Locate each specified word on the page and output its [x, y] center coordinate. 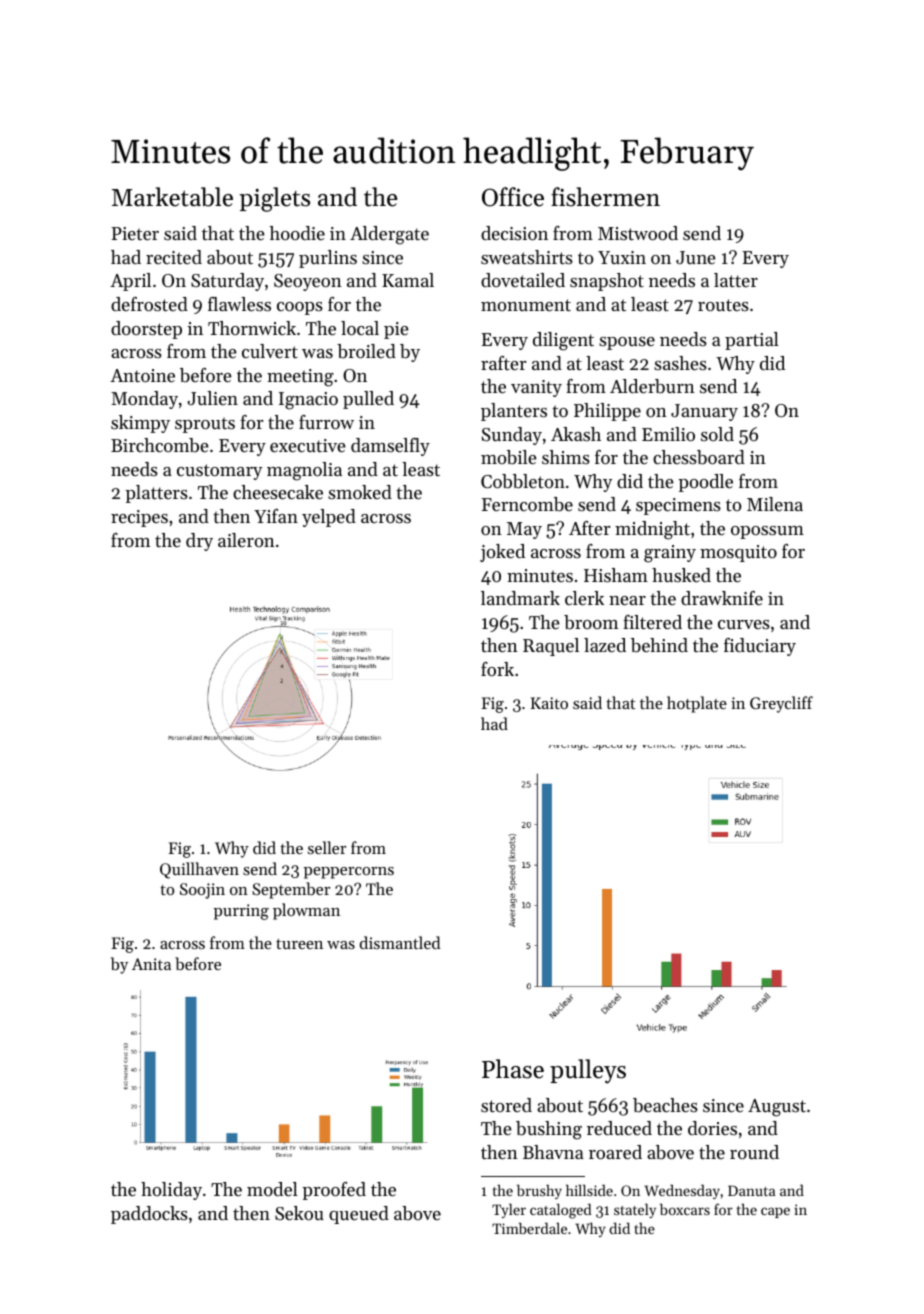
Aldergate [389, 235]
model [272, 1189]
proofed [334, 1191]
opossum [767, 532]
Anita [151, 964]
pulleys [588, 1071]
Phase [513, 1069]
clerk [584, 598]
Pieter [135, 233]
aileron [246, 540]
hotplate [697, 704]
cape [775, 1212]
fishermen [605, 197]
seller [327, 847]
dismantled [400, 942]
